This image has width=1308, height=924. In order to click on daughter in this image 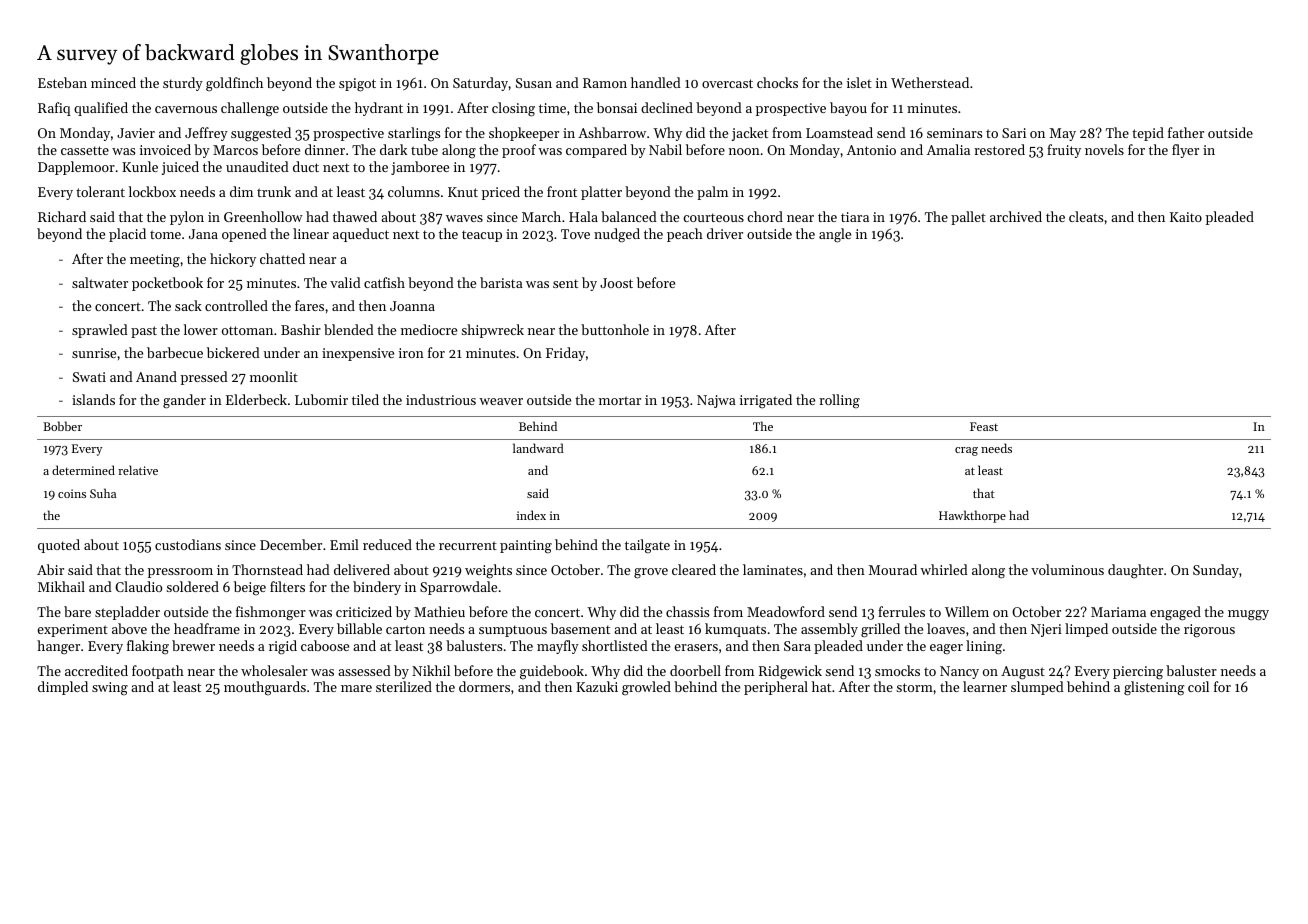, I will do `click(1135, 571)`.
